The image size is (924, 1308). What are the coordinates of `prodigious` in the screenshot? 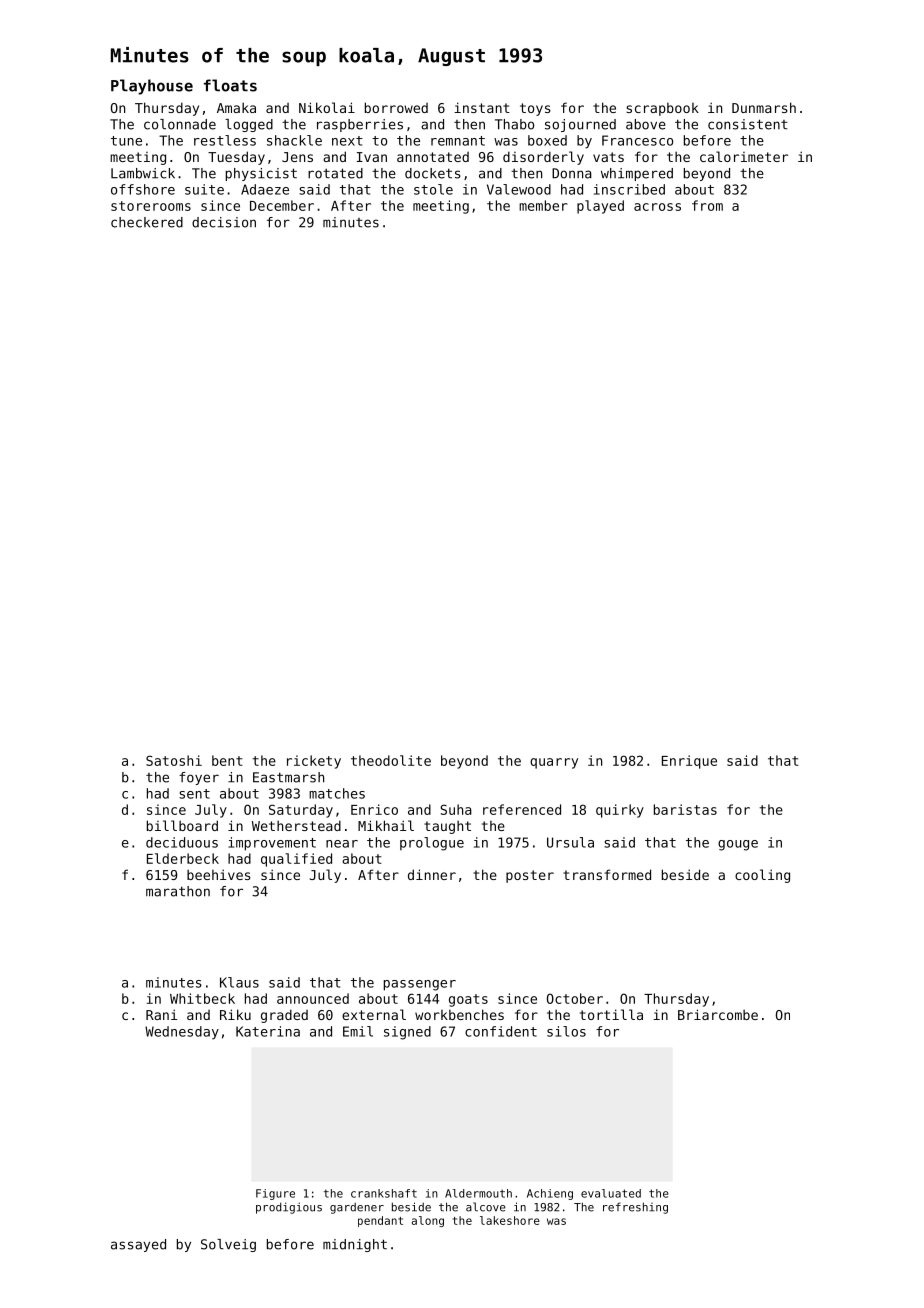 It's located at (289, 1208).
